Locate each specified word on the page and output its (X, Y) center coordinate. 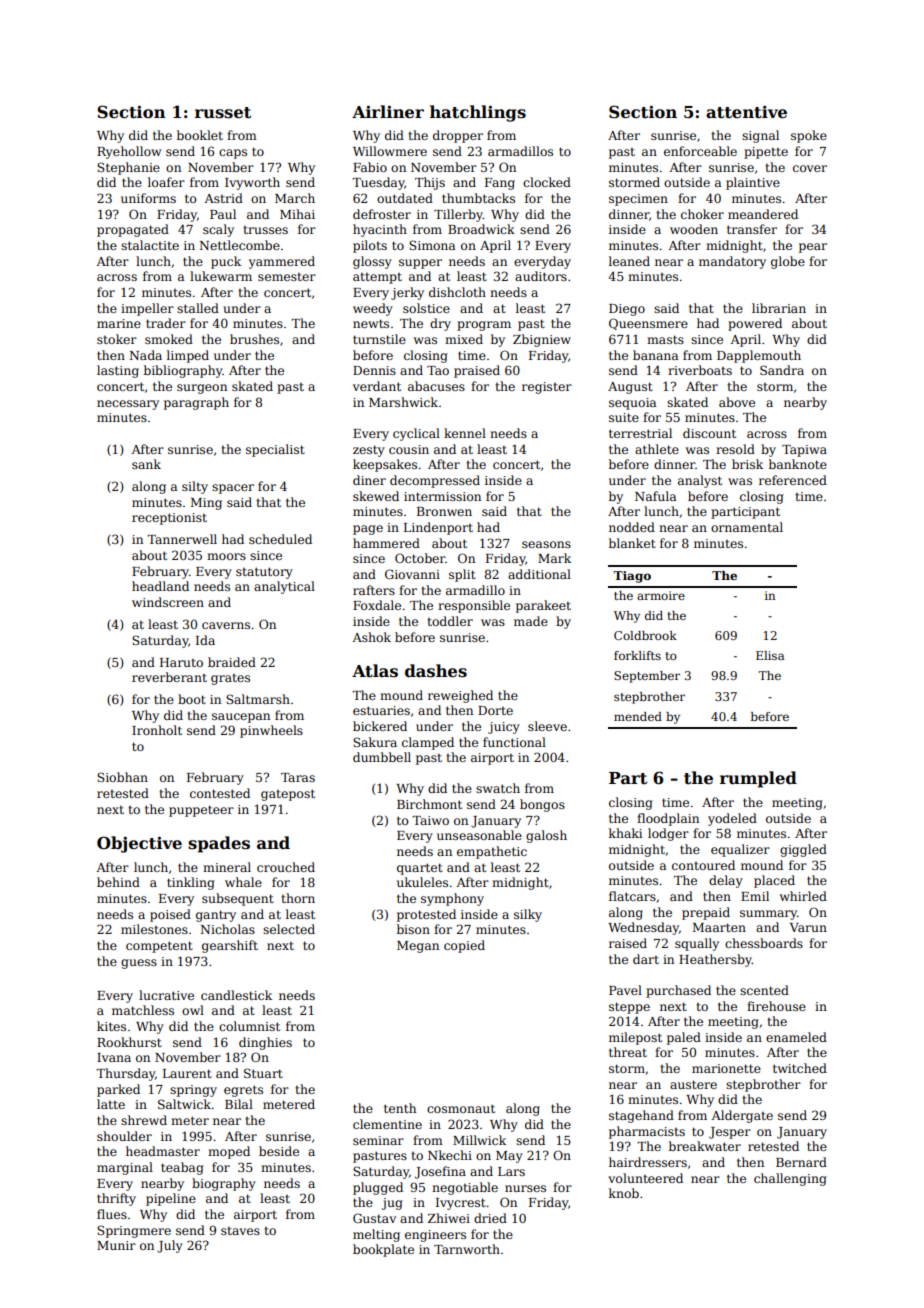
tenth (400, 1108)
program (484, 326)
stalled (198, 308)
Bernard (801, 1162)
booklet (200, 135)
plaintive (753, 183)
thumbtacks (478, 198)
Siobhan (122, 777)
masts (665, 339)
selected (289, 929)
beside (279, 1151)
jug (392, 1204)
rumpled (758, 779)
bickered (380, 726)
